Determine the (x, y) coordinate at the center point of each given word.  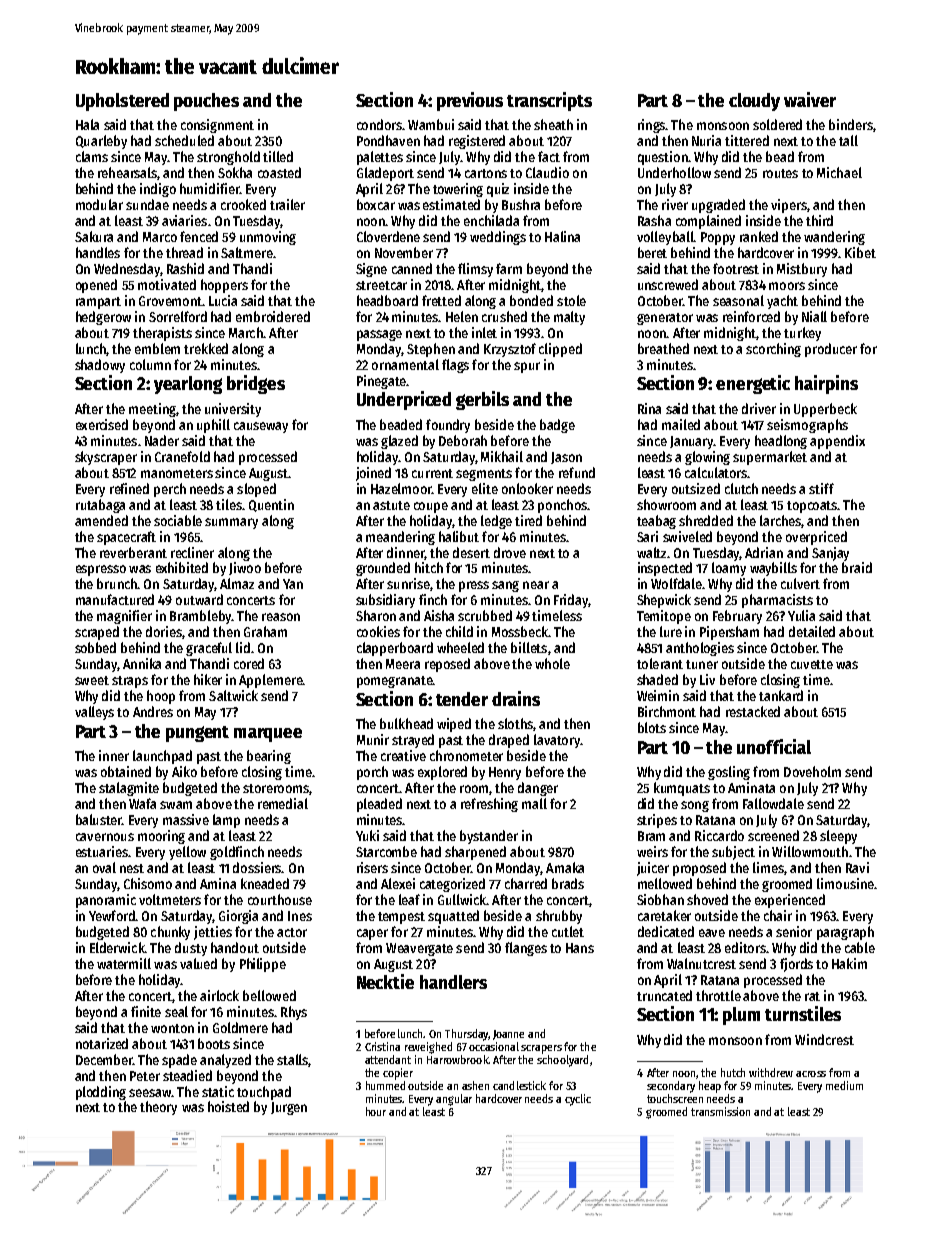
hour (376, 1111)
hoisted (228, 1106)
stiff (821, 488)
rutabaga (100, 506)
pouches (206, 102)
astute (391, 505)
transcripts (549, 101)
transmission (720, 1111)
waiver (810, 99)
